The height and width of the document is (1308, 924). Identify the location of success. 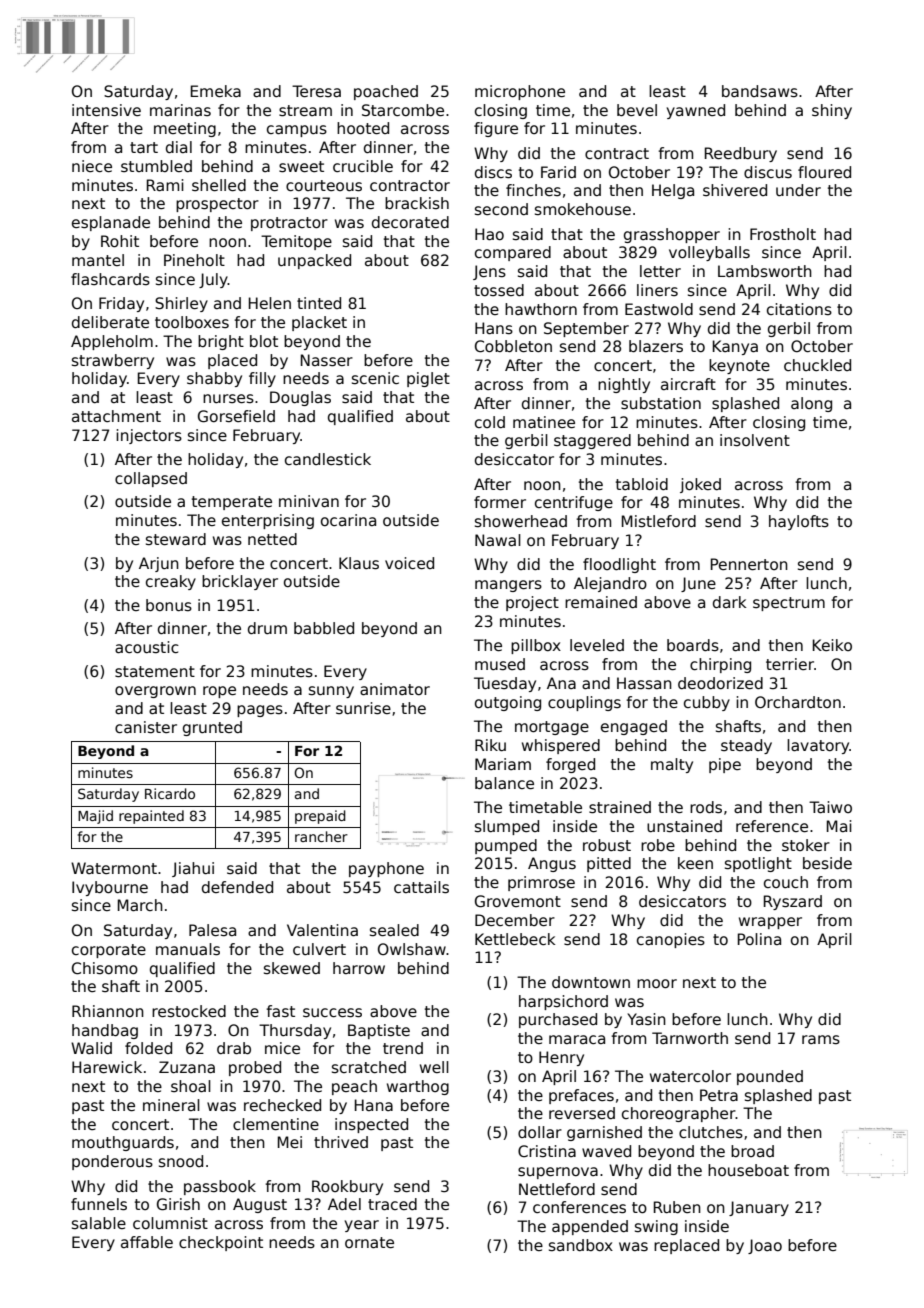
(332, 1013).
